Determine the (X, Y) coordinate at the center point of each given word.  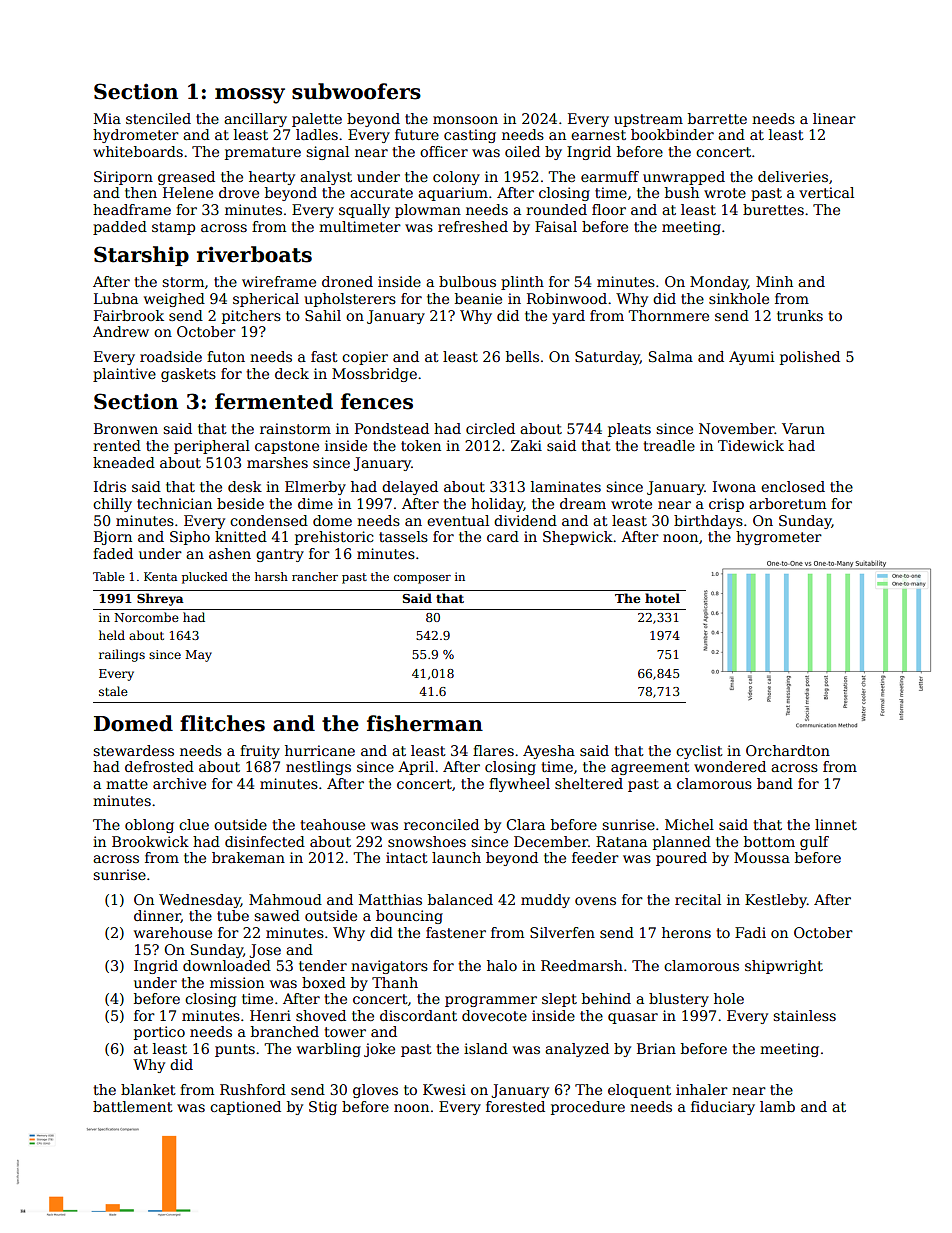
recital (698, 899)
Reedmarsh (582, 965)
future (417, 134)
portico (159, 1033)
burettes (773, 209)
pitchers (251, 317)
